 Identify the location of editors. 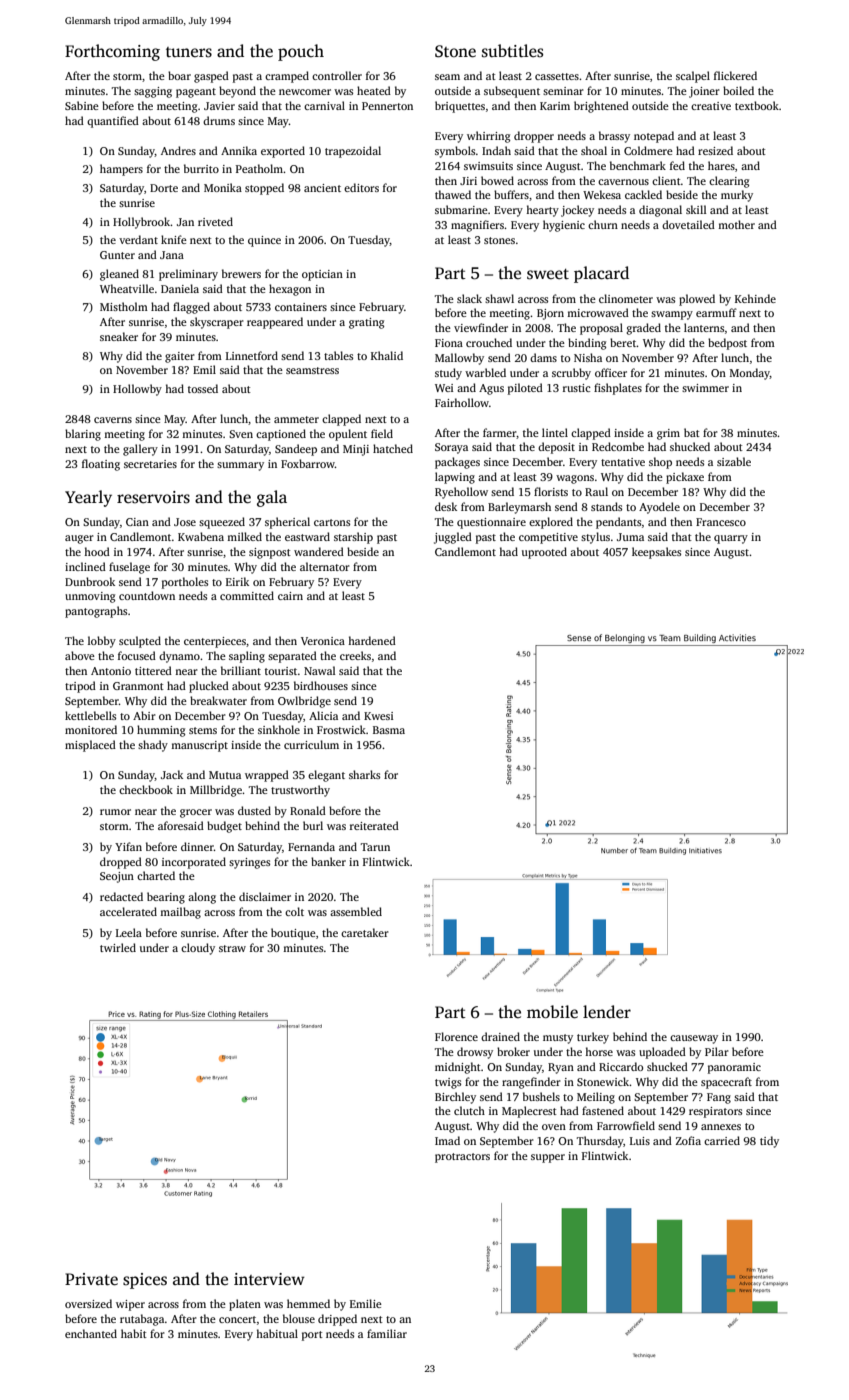
(361, 187).
